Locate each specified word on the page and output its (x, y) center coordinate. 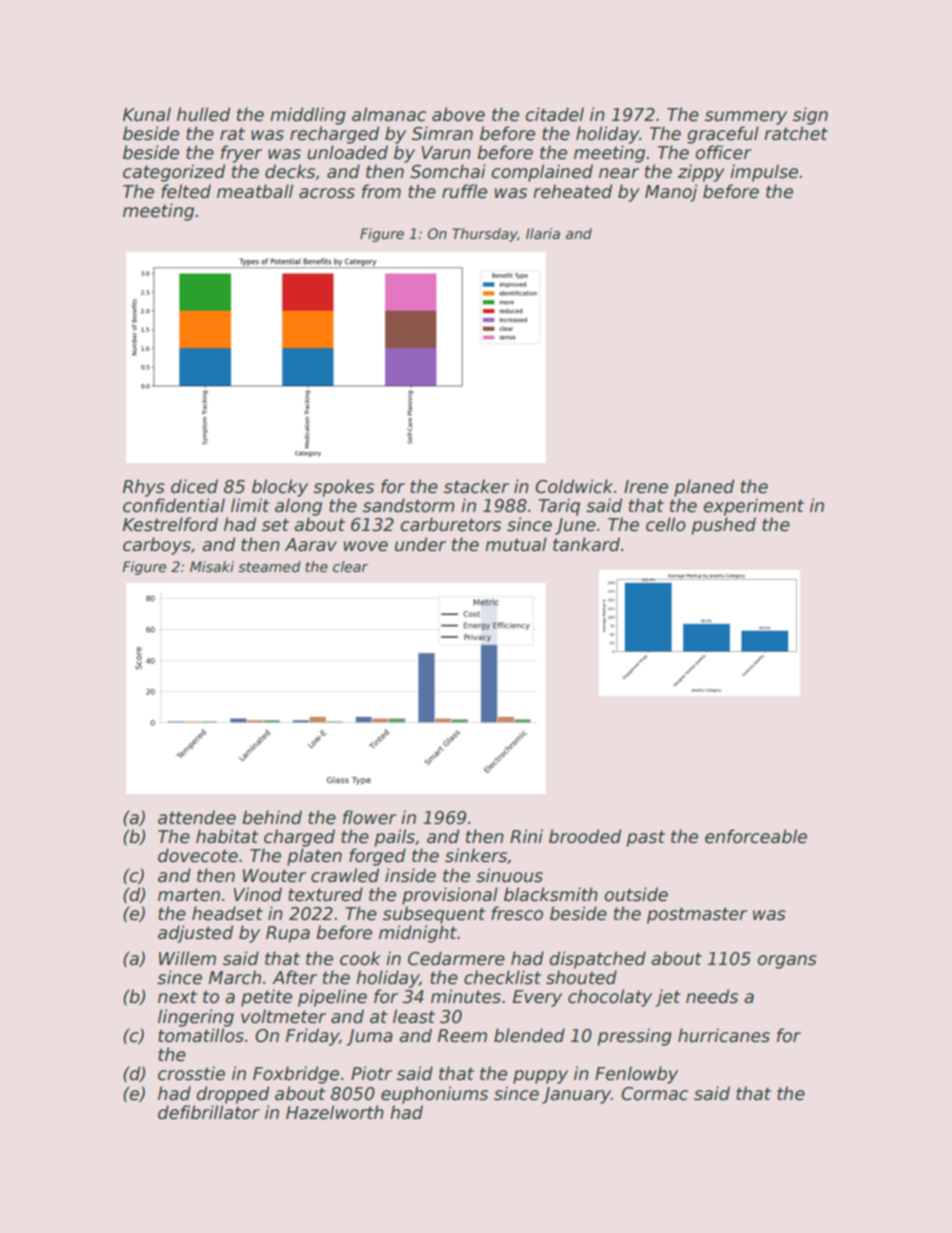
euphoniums (434, 1095)
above (458, 114)
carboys (157, 546)
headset (227, 913)
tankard (586, 544)
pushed (724, 526)
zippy (701, 173)
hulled (203, 114)
